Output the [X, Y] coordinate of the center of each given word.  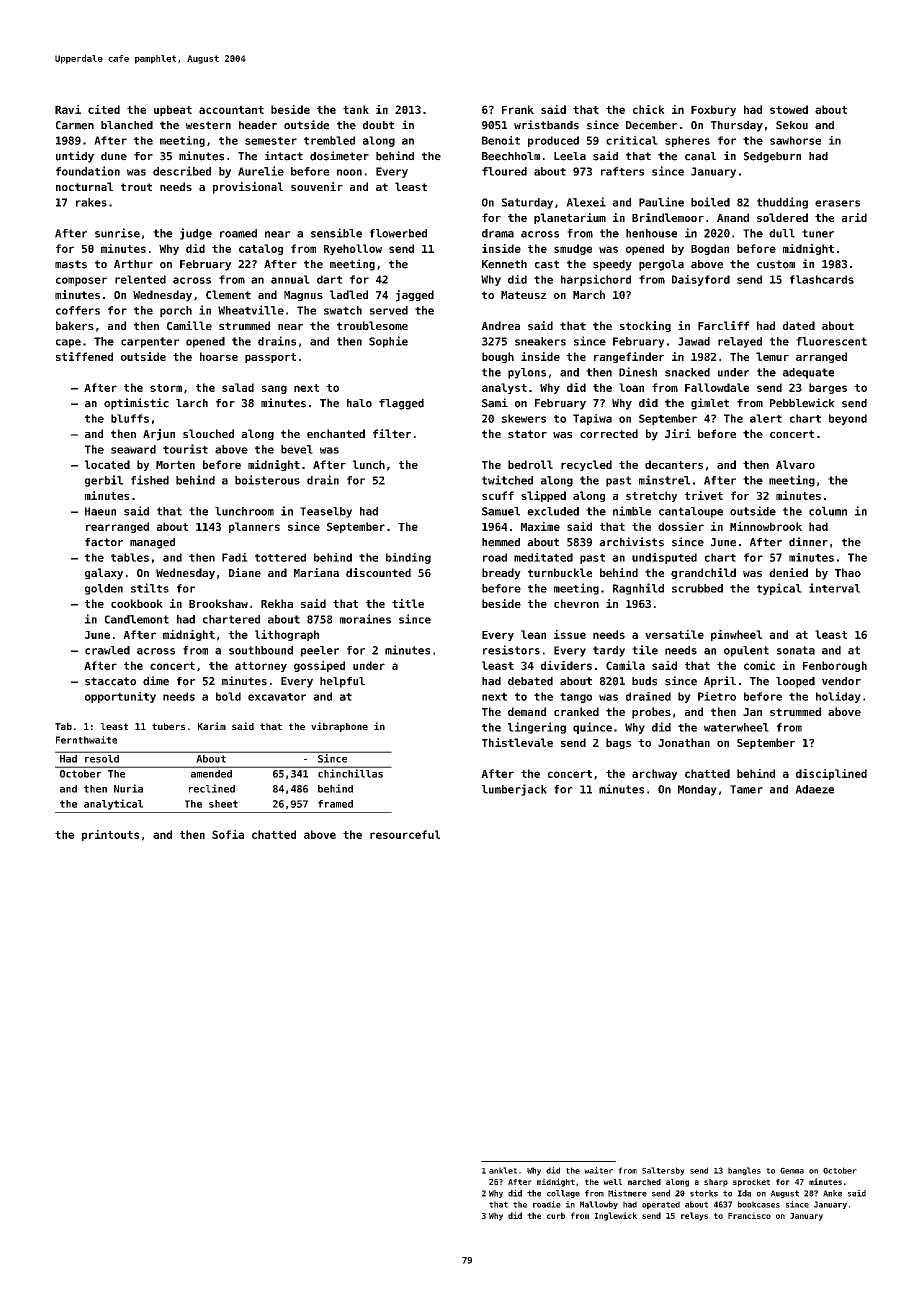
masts [71, 264]
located [107, 464]
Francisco [749, 1215]
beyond [848, 419]
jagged [415, 296]
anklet [503, 1170]
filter [392, 433]
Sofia [228, 834]
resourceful [405, 834]
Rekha [277, 603]
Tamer [746, 789]
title [408, 603]
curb [556, 1215]
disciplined [831, 774]
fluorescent [831, 341]
